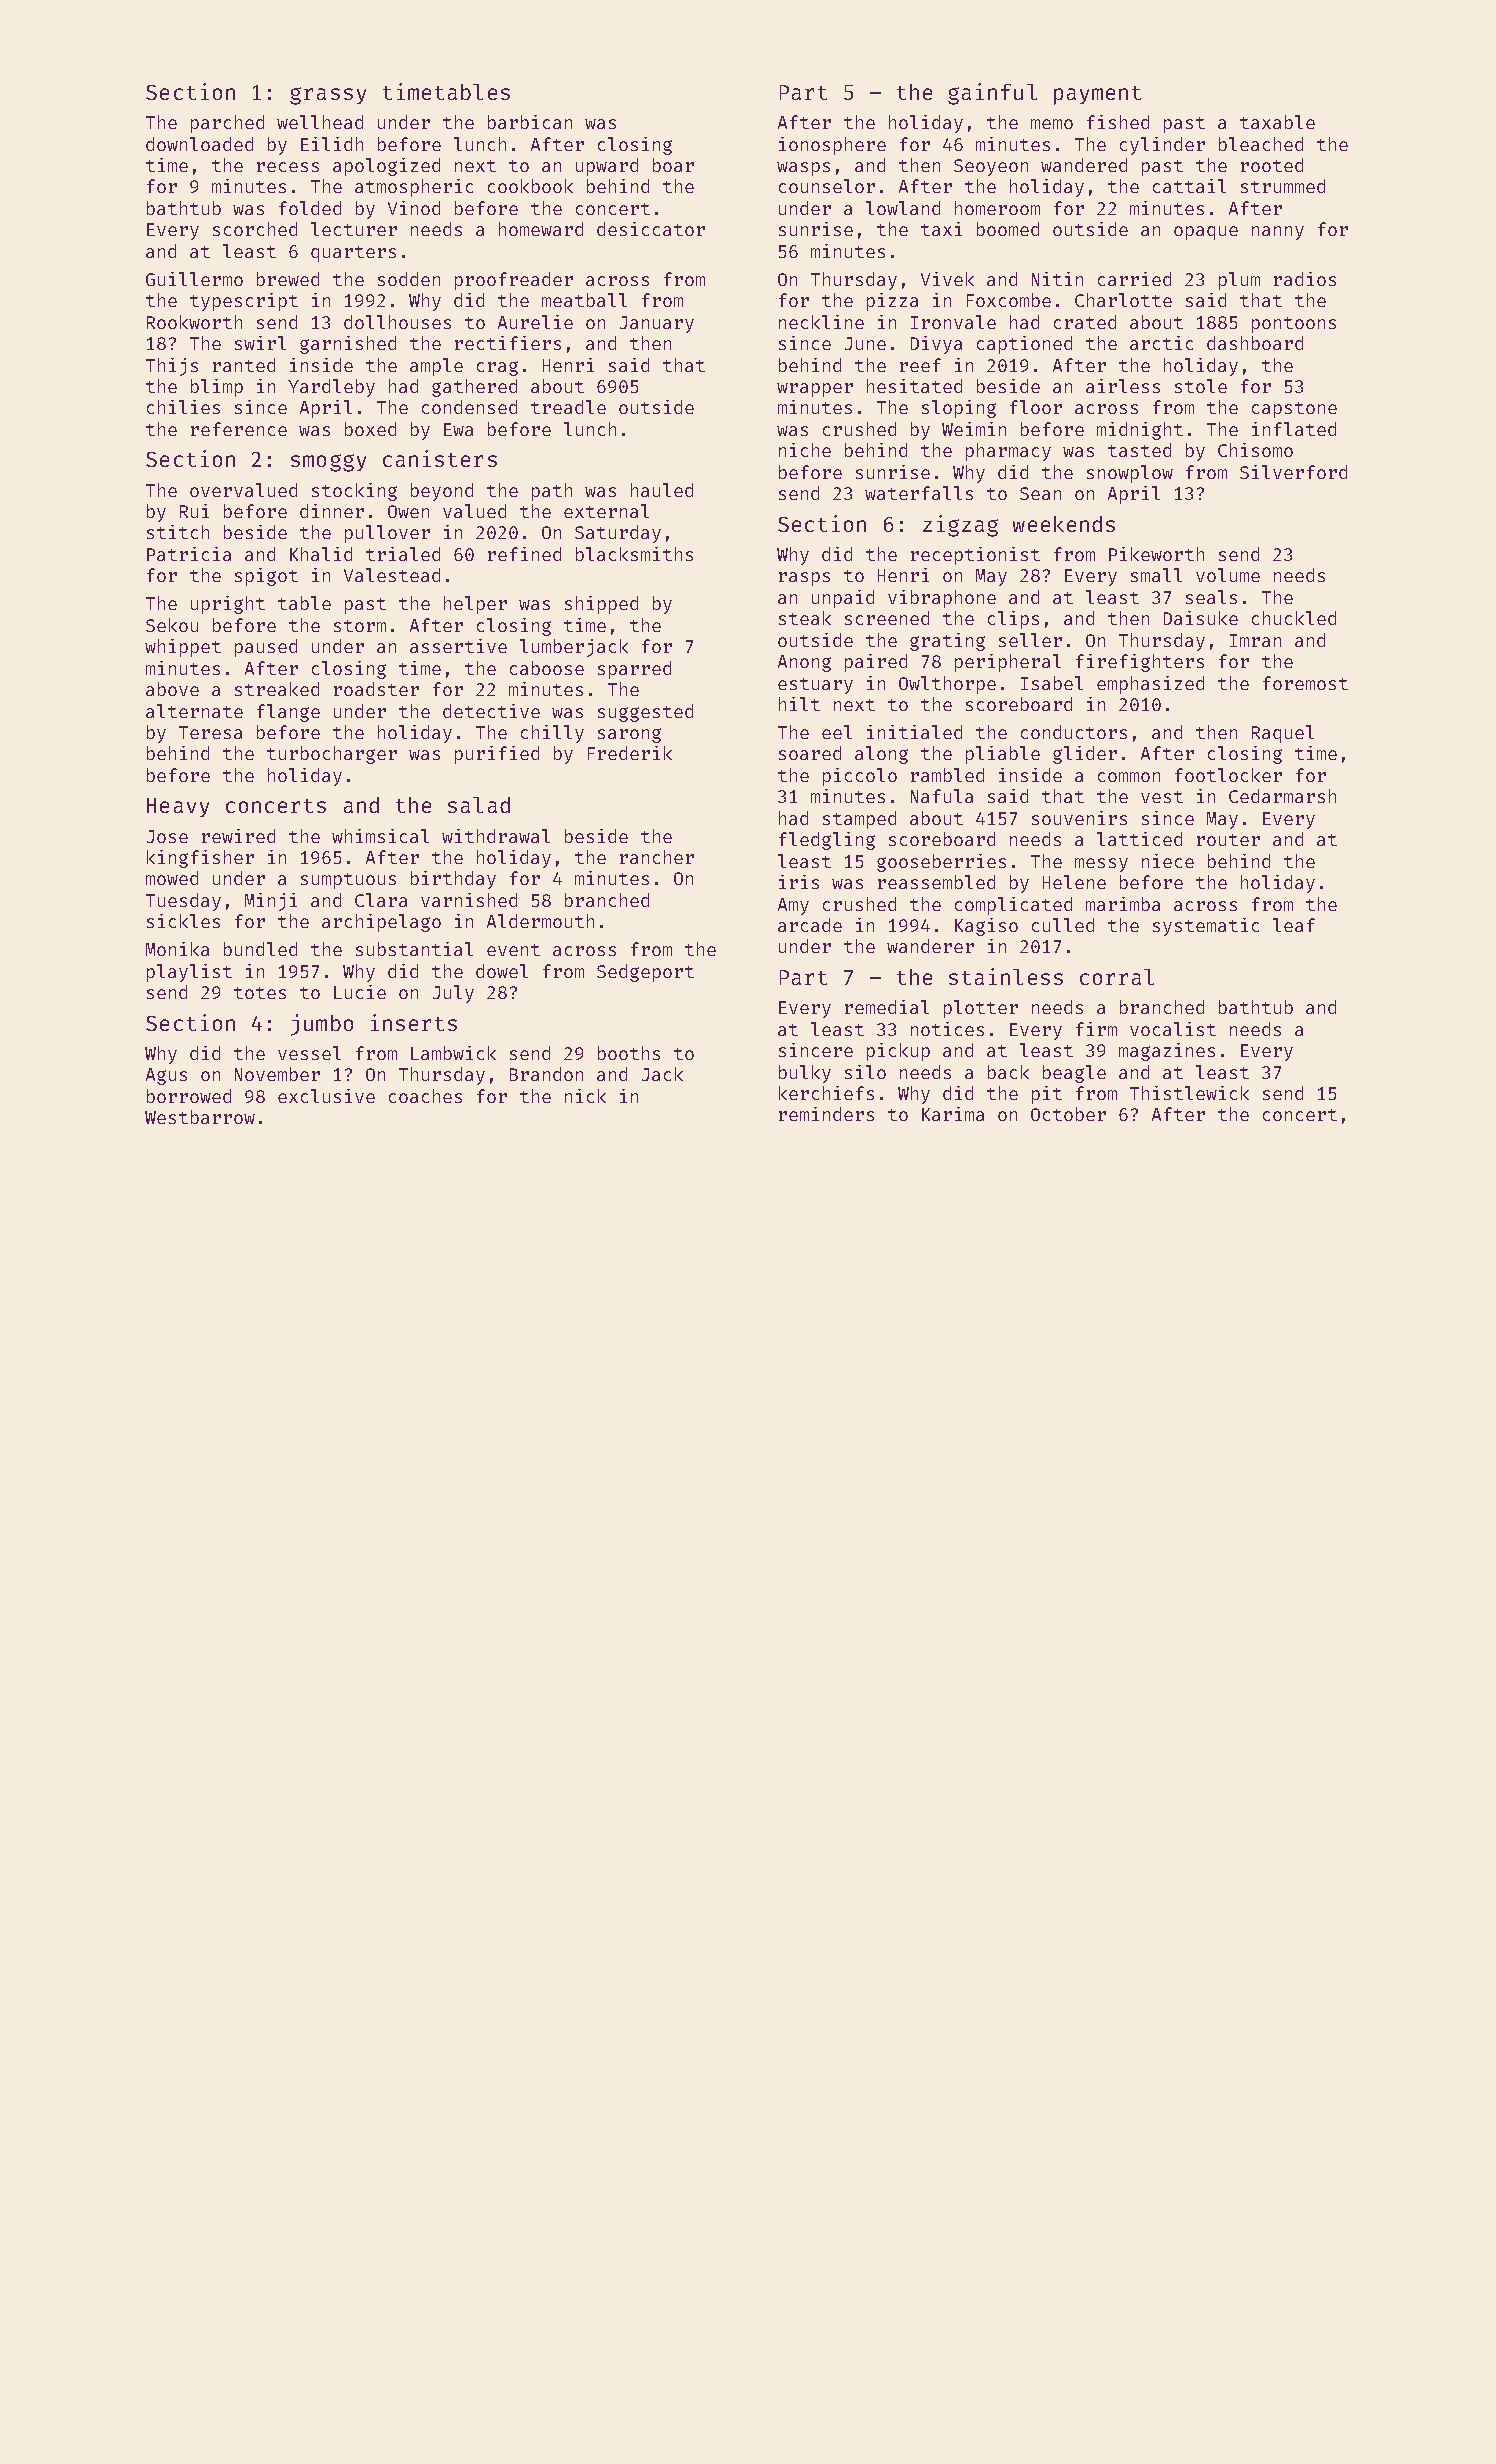 This image has height=2464, width=1496. Describe the element at coordinates (1294, 325) in the image. I see `pontoons` at that location.
